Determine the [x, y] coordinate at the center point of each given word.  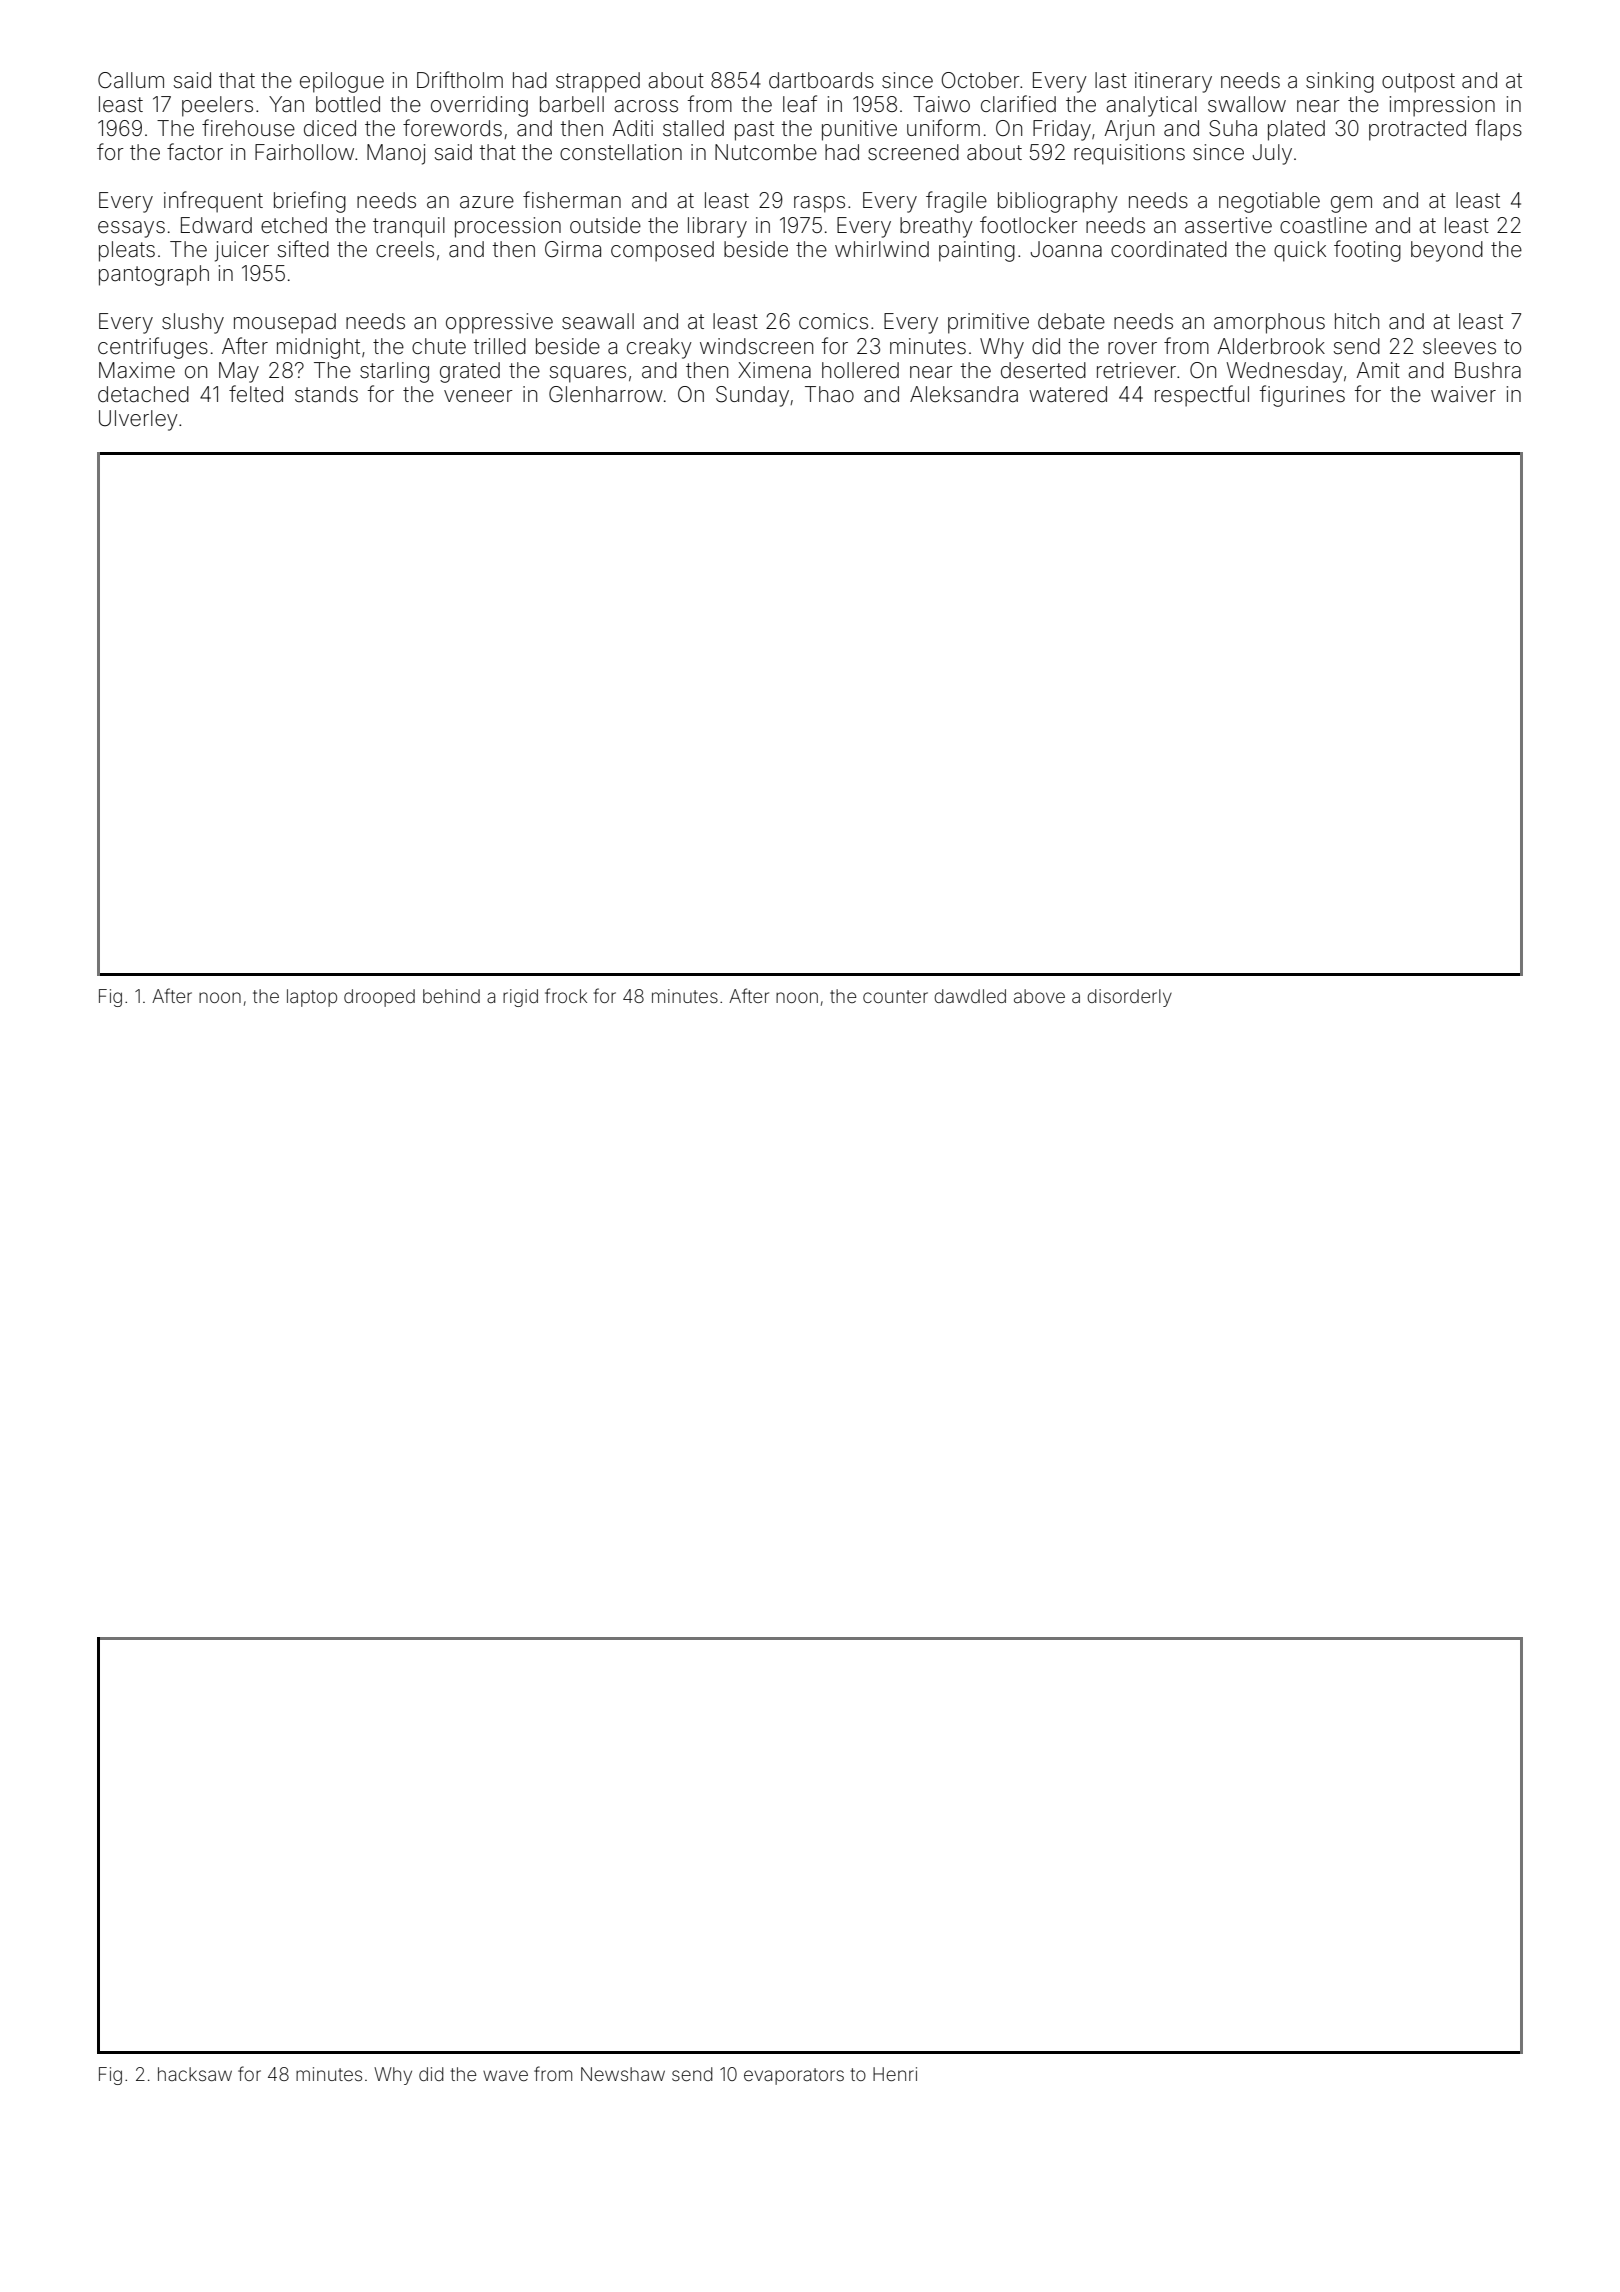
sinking [1340, 82]
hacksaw [195, 2074]
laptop [312, 998]
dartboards [821, 80]
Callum [131, 80]
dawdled [970, 996]
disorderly [1129, 998]
